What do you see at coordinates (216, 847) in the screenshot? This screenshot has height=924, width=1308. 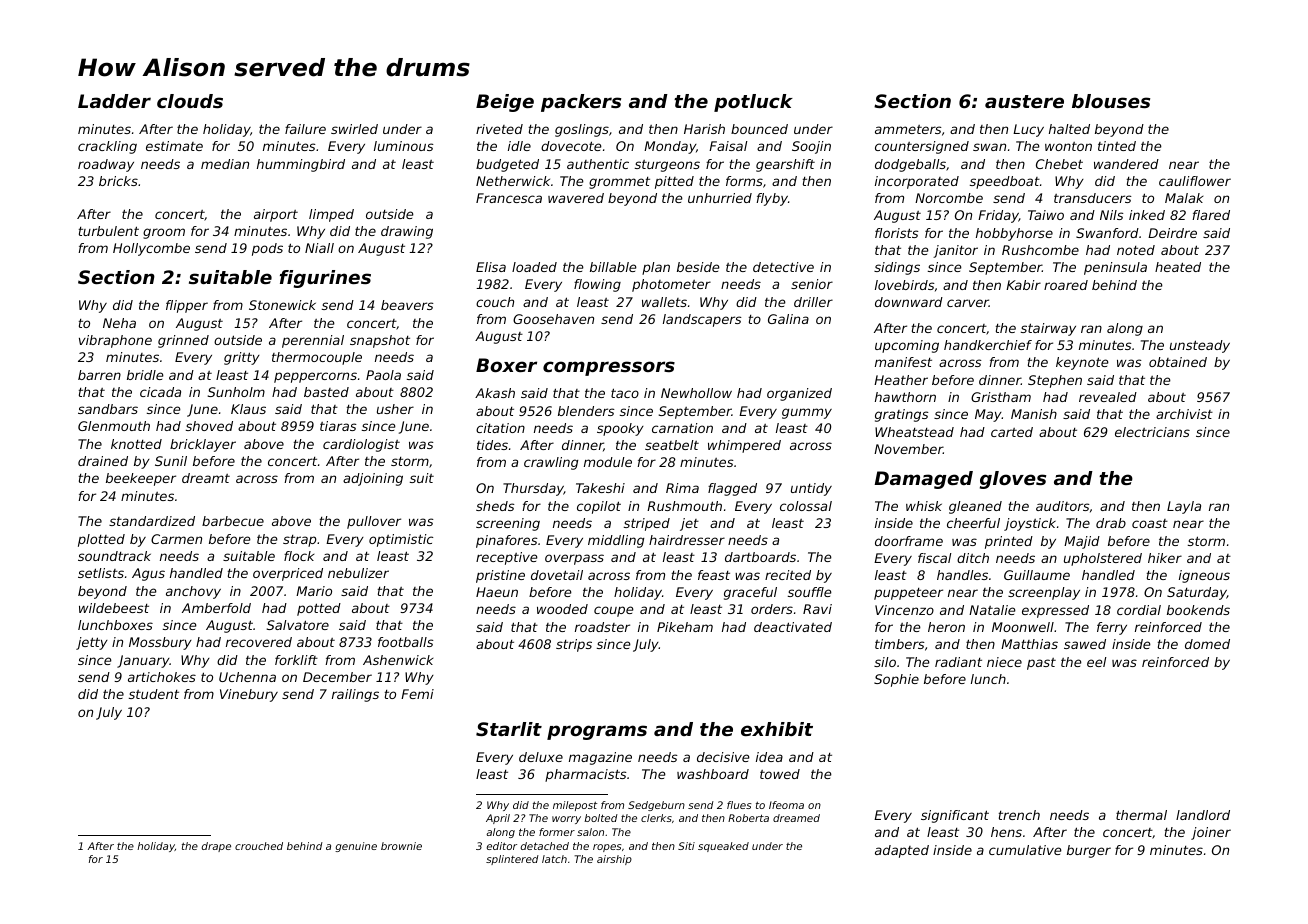 I see `drape` at bounding box center [216, 847].
